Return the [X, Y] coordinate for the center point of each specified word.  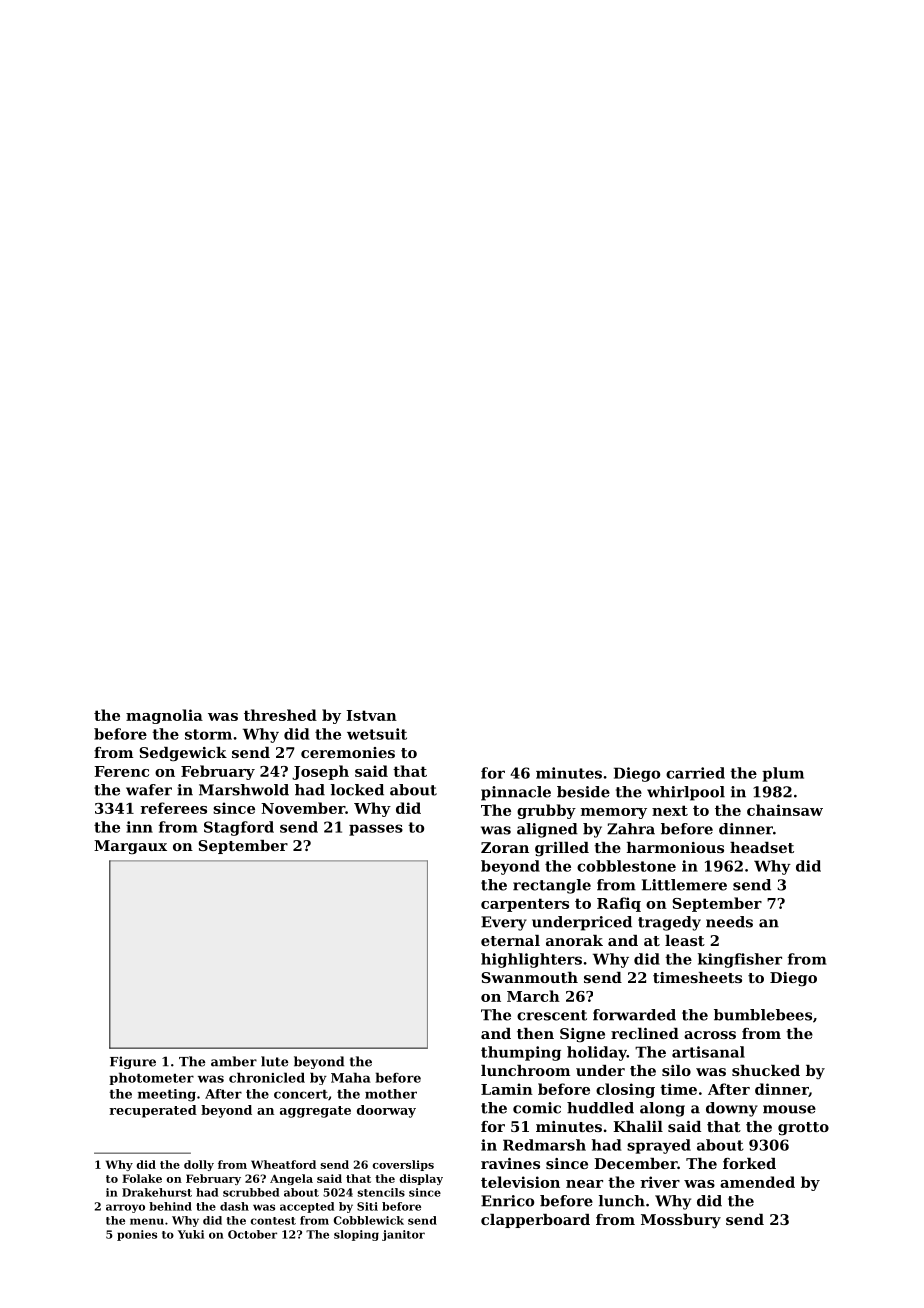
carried [695, 773]
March [533, 996]
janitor [403, 1235]
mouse [789, 1109]
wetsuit [377, 734]
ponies [137, 1235]
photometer [151, 1078]
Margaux [130, 847]
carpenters [525, 905]
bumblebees [763, 1015]
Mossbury [681, 1221]
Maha [351, 1077]
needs [729, 922]
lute [274, 1061]
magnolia [164, 716]
